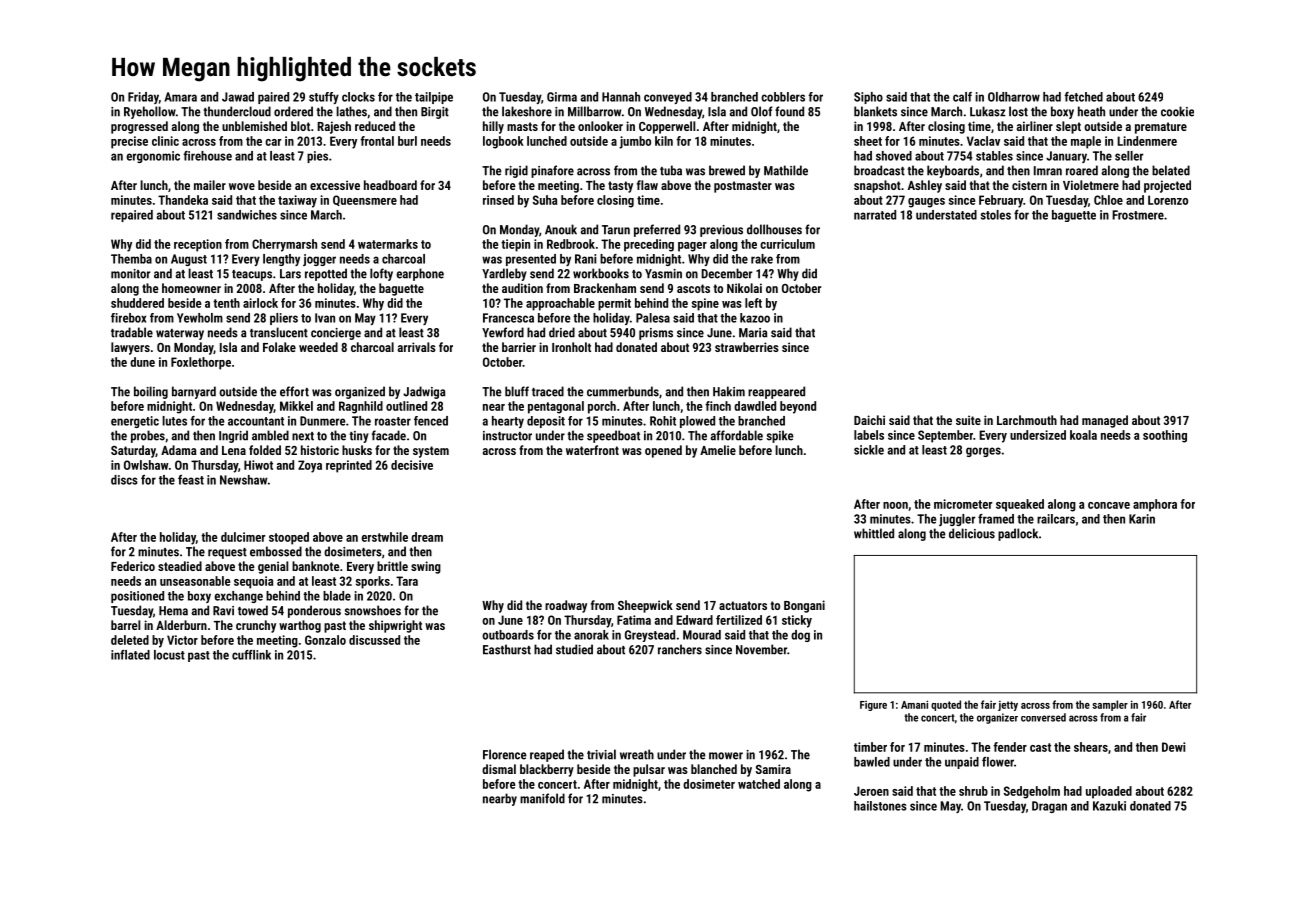  I want to click on dismal, so click(499, 769).
